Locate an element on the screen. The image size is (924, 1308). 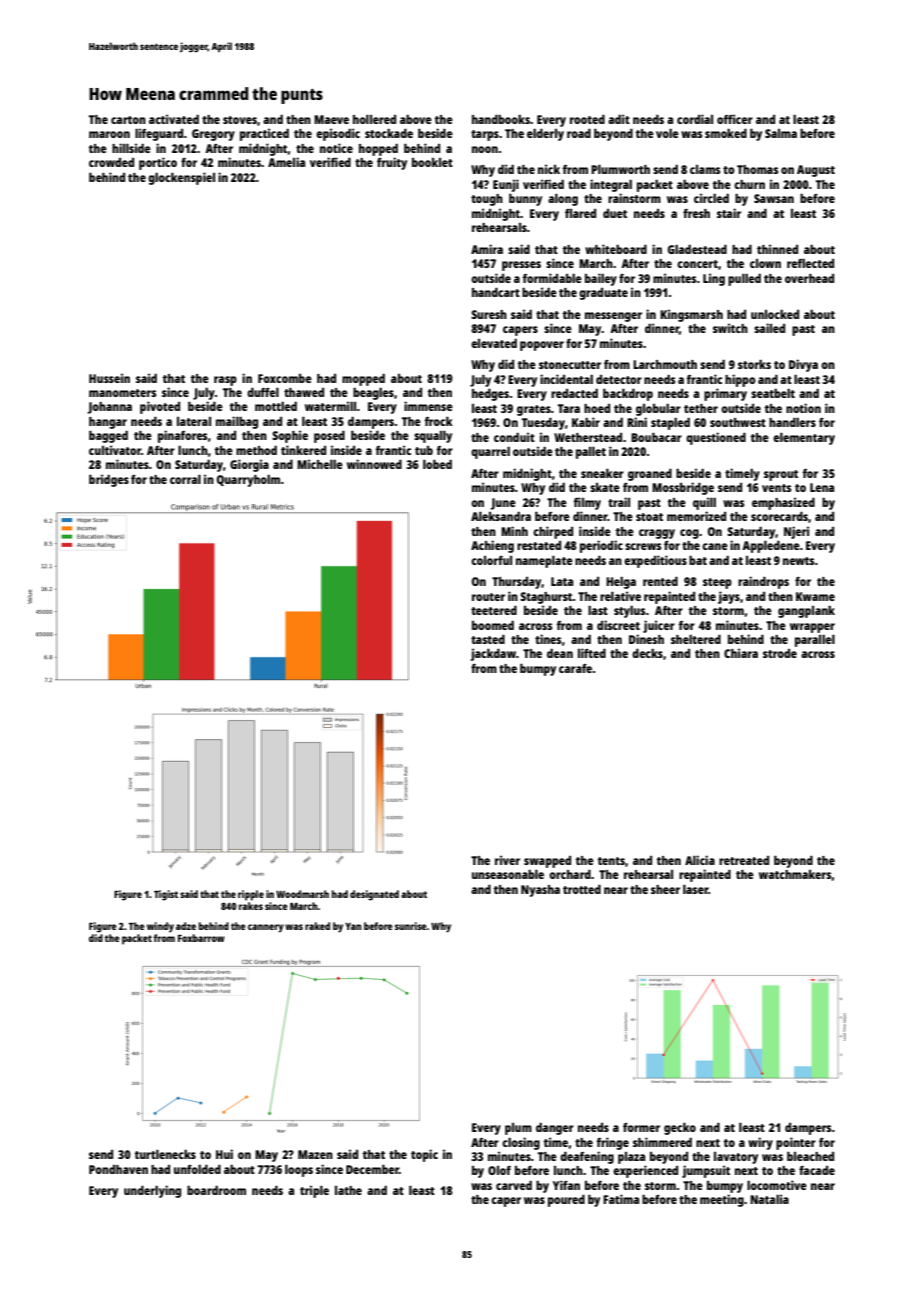
pivoted is located at coordinates (160, 407).
